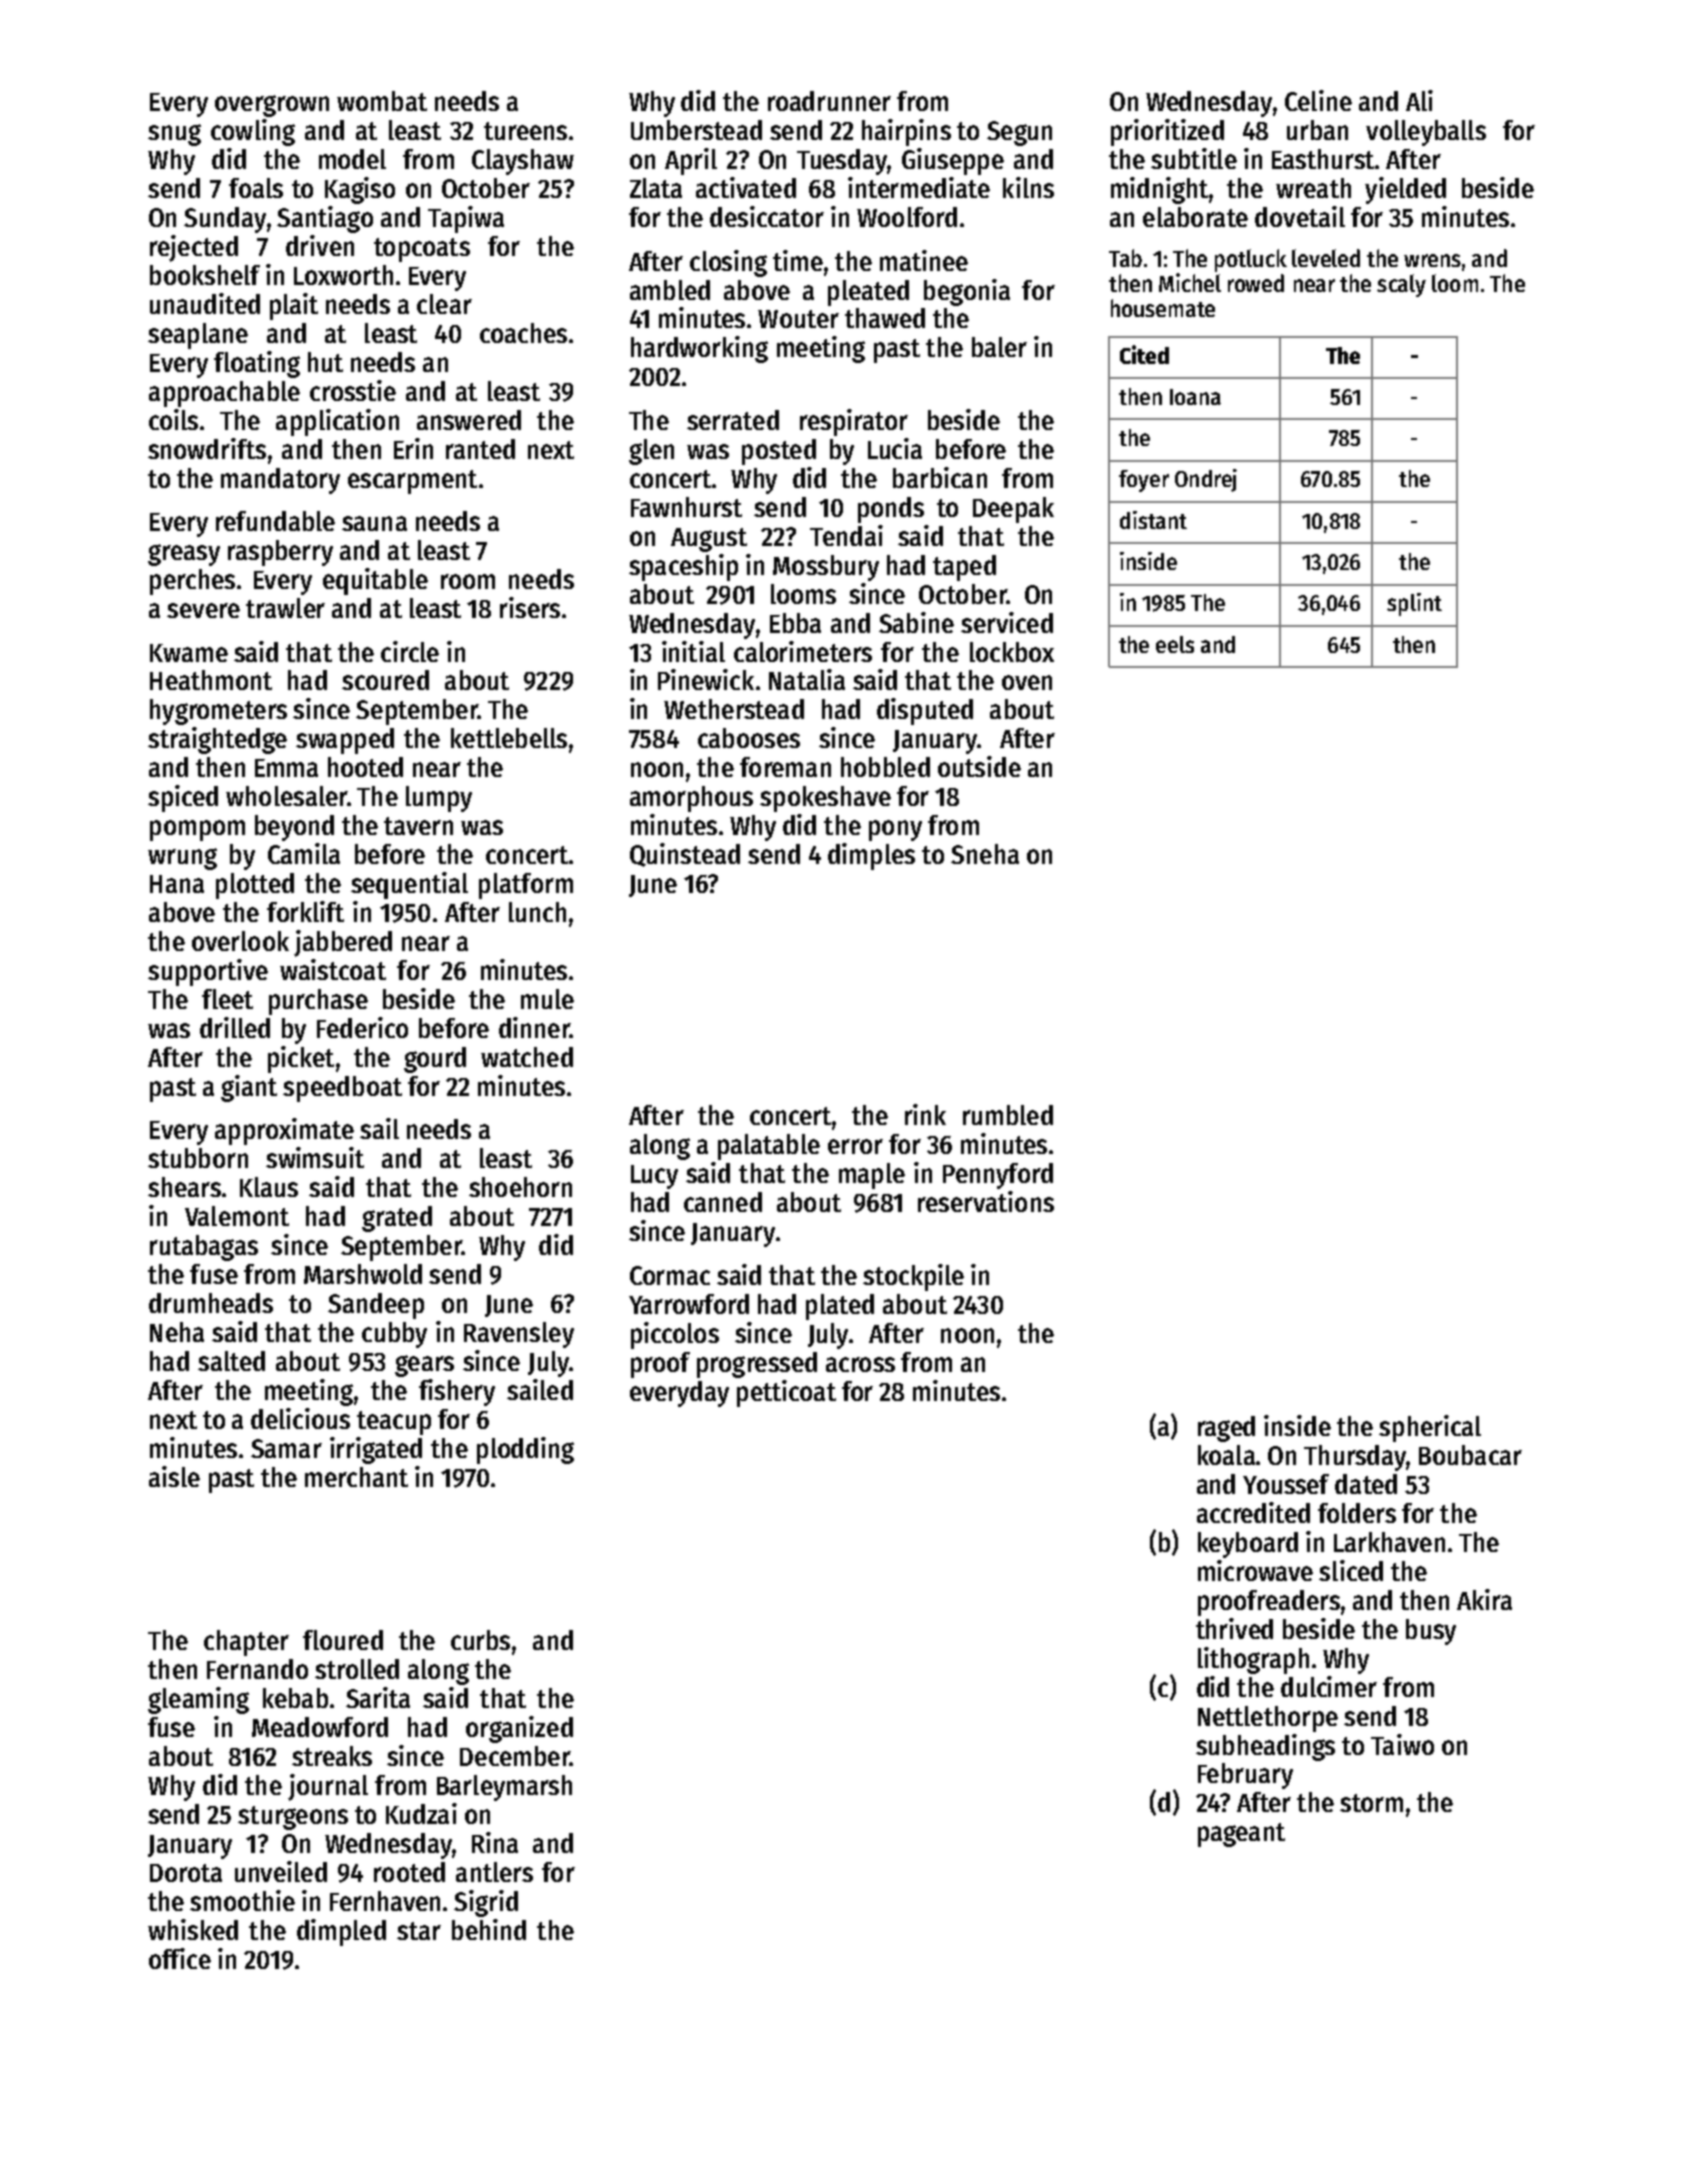 The image size is (1683, 2178). I want to click on stockpile, so click(913, 1277).
